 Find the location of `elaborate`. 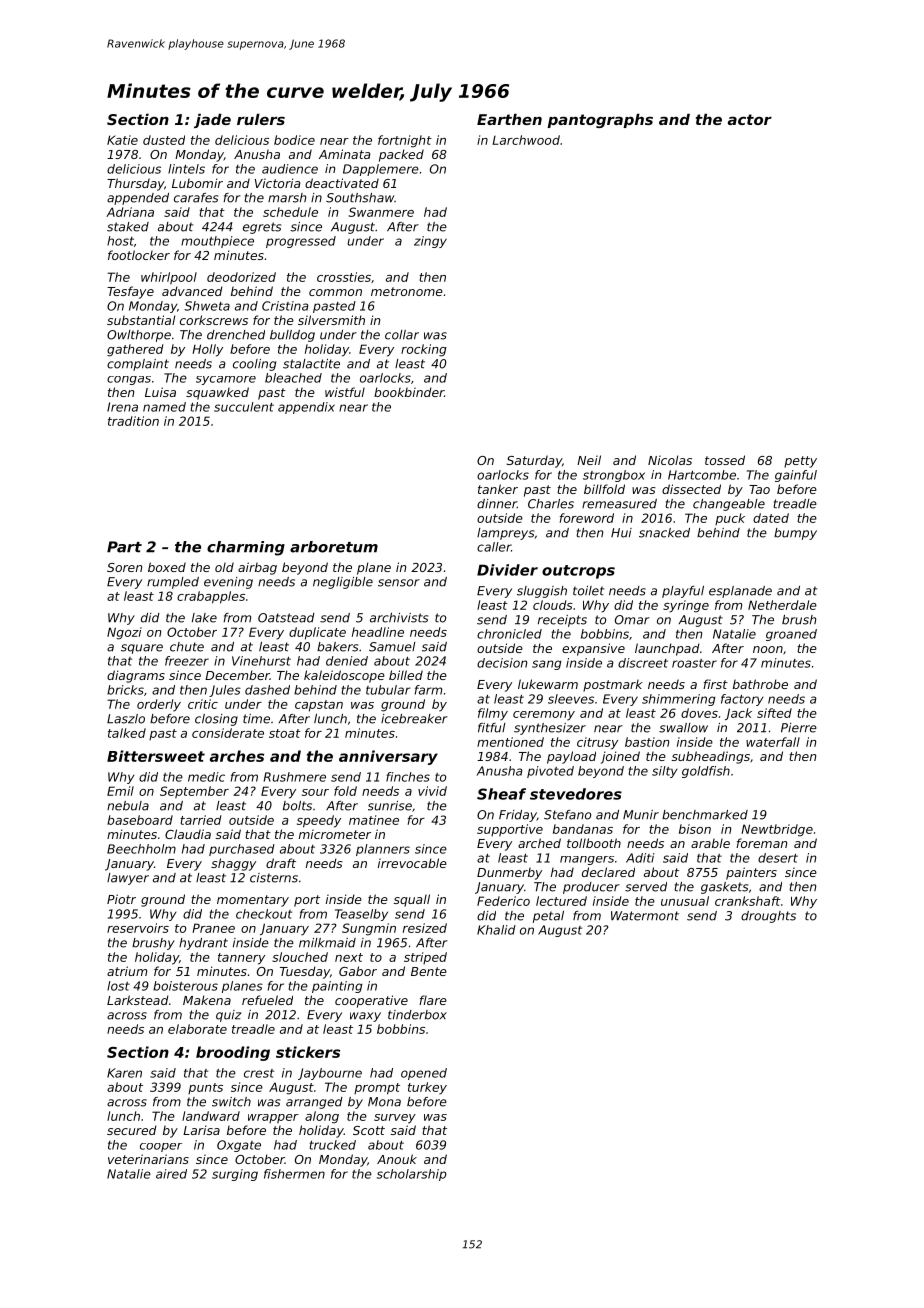

elaborate is located at coordinates (197, 1029).
